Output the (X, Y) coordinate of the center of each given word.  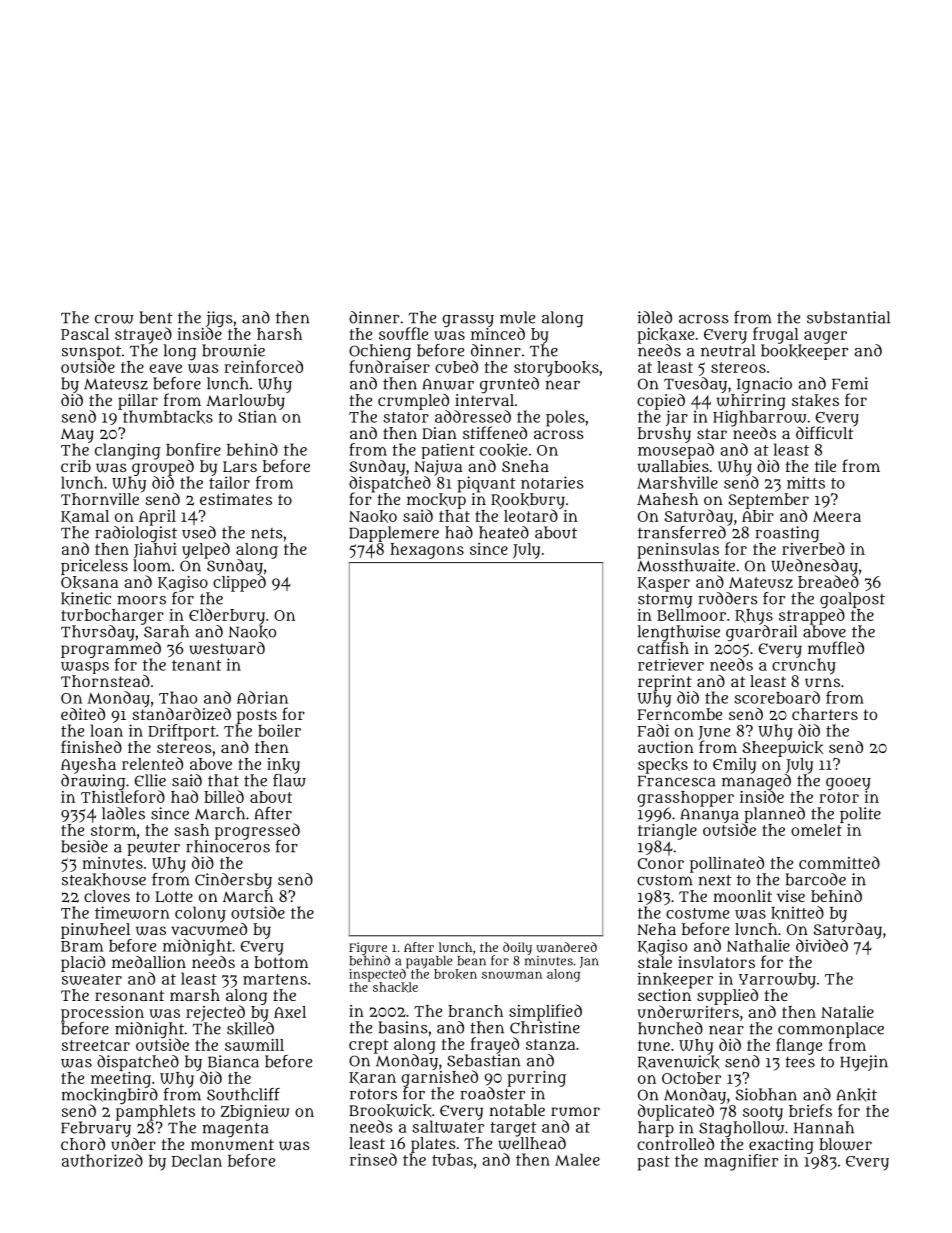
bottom (281, 962)
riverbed (813, 548)
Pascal (85, 334)
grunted (509, 385)
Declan (197, 1160)
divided (822, 945)
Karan (372, 1078)
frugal (776, 335)
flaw (289, 780)
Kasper (664, 584)
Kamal (85, 517)
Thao (178, 697)
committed (839, 862)
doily (517, 948)
